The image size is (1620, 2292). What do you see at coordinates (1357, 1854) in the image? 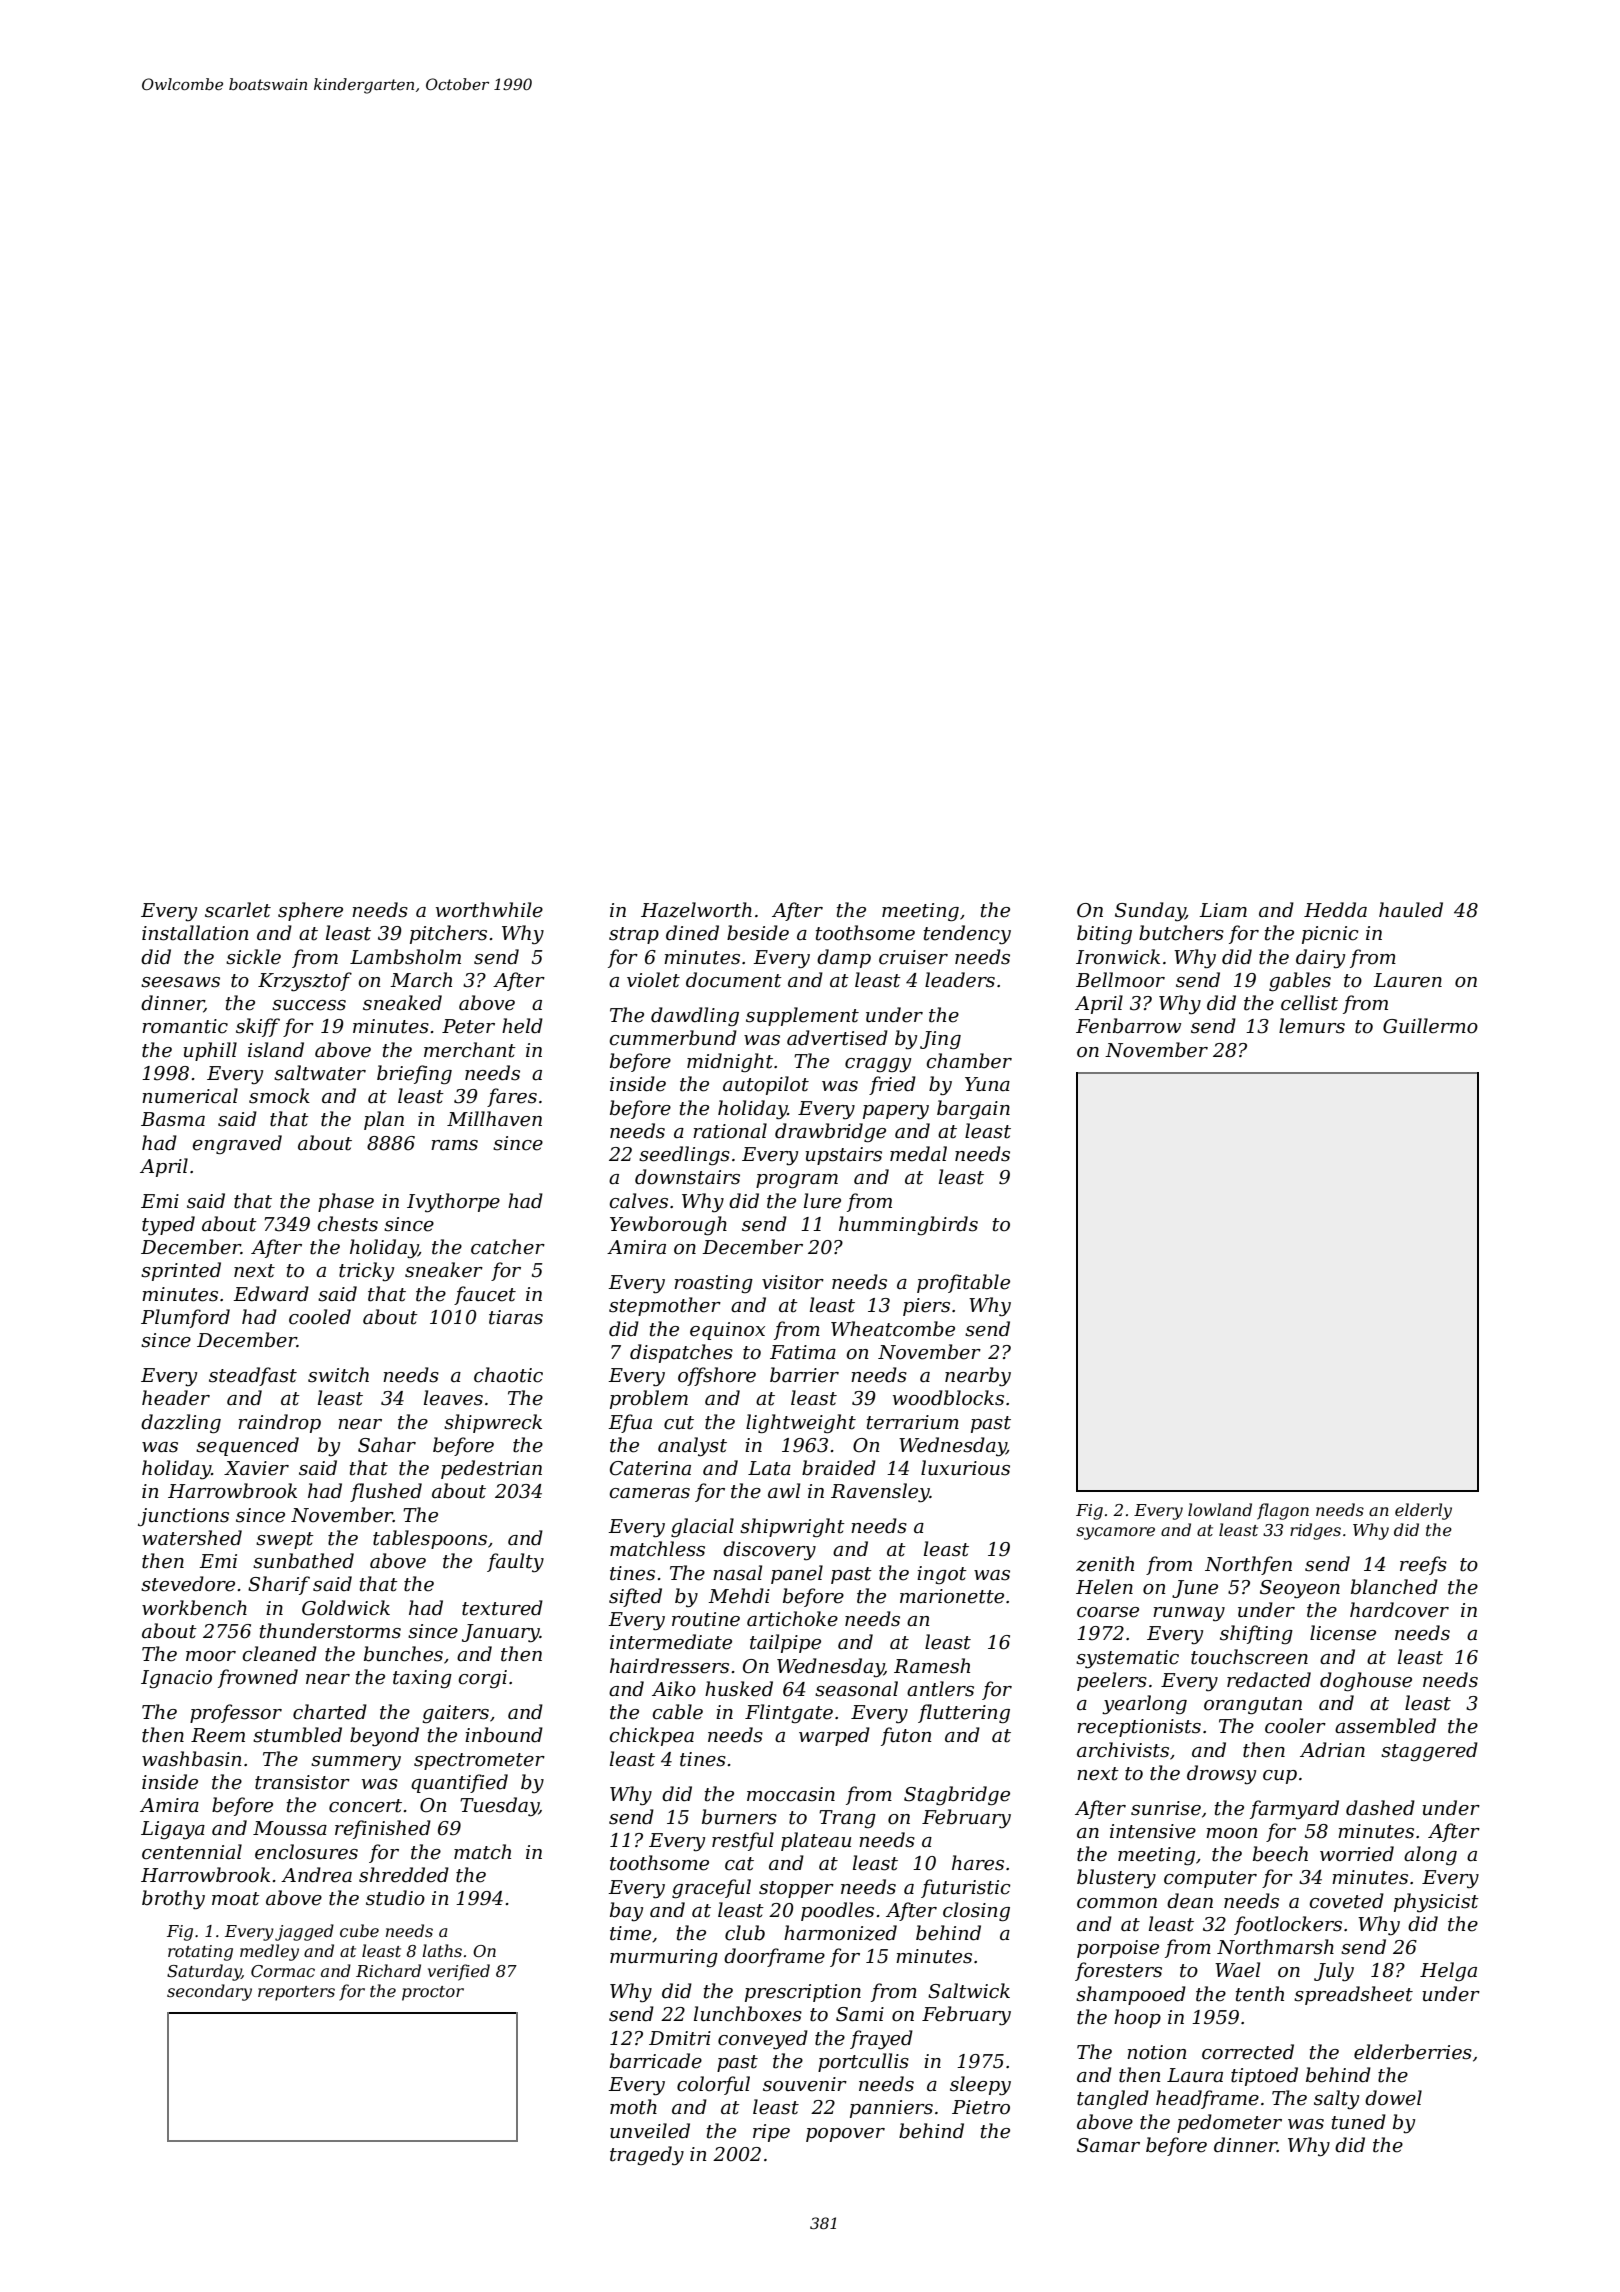
I see `worried` at bounding box center [1357, 1854].
